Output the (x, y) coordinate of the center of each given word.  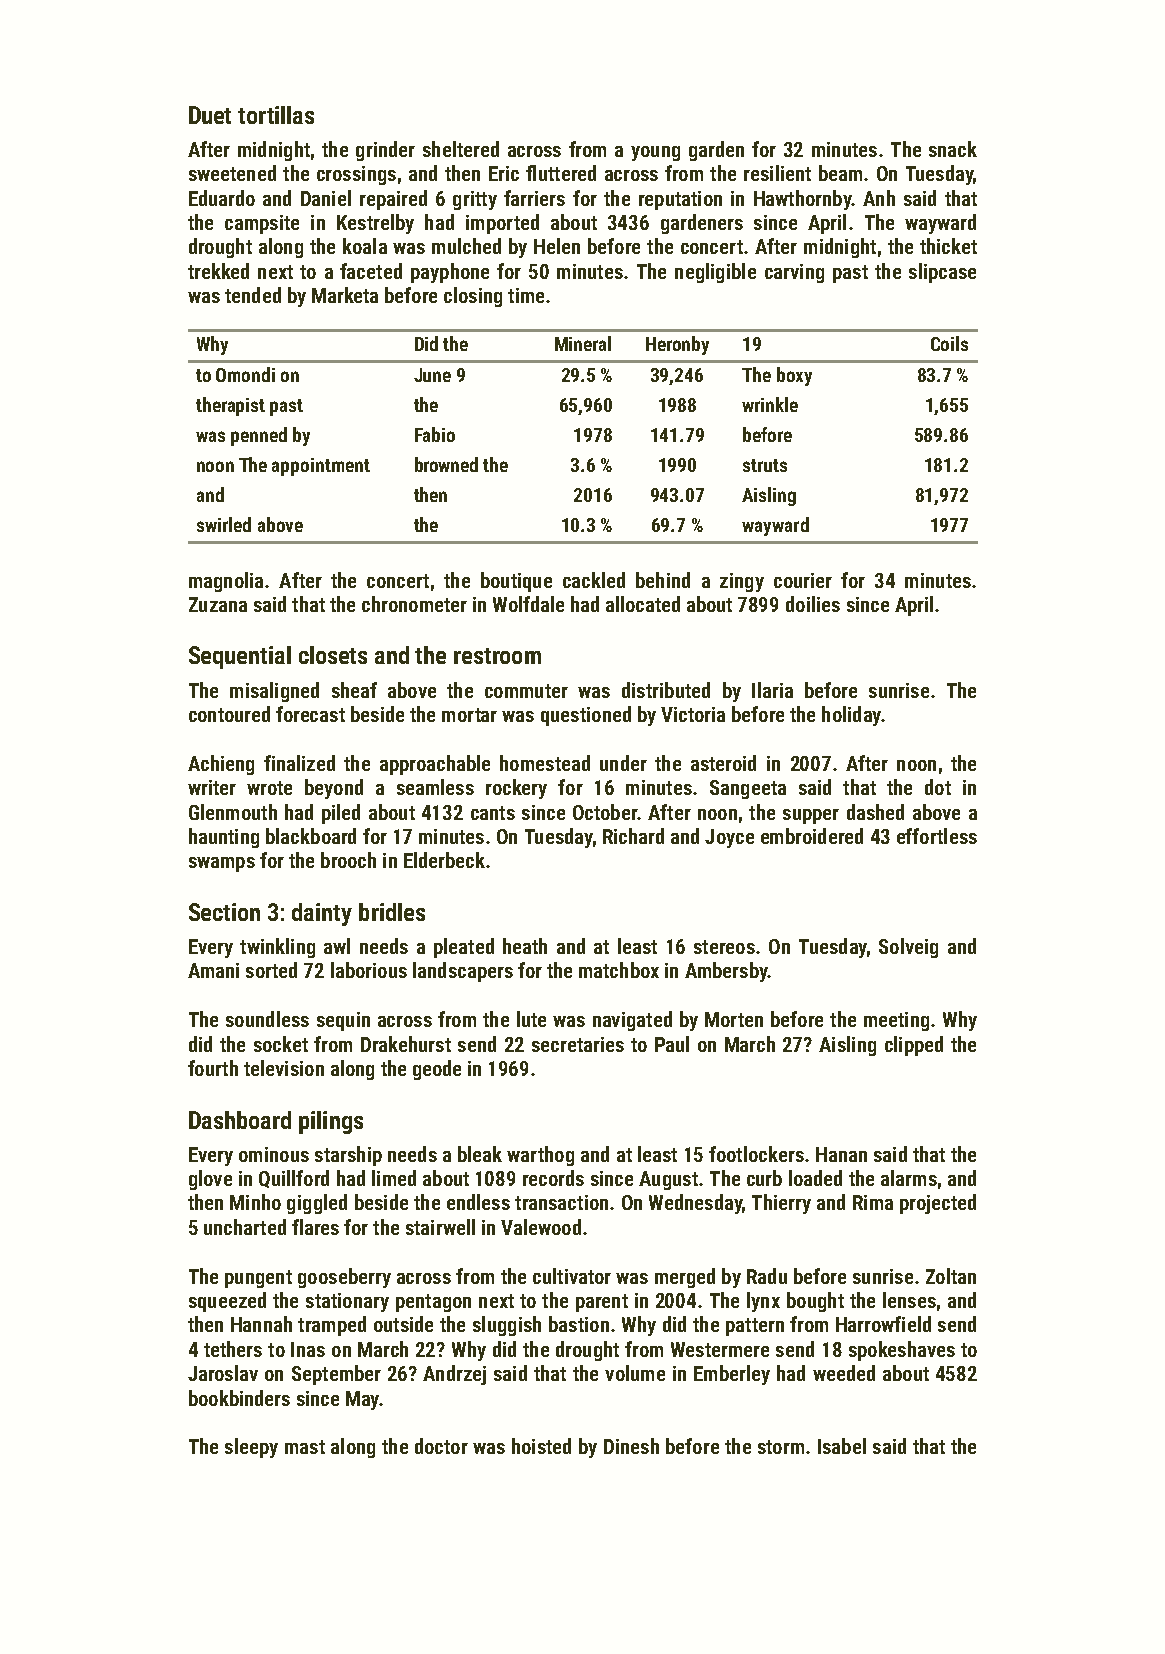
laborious (369, 970)
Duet (210, 115)
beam (840, 173)
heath (525, 946)
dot (938, 787)
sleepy (251, 1448)
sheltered (461, 149)
